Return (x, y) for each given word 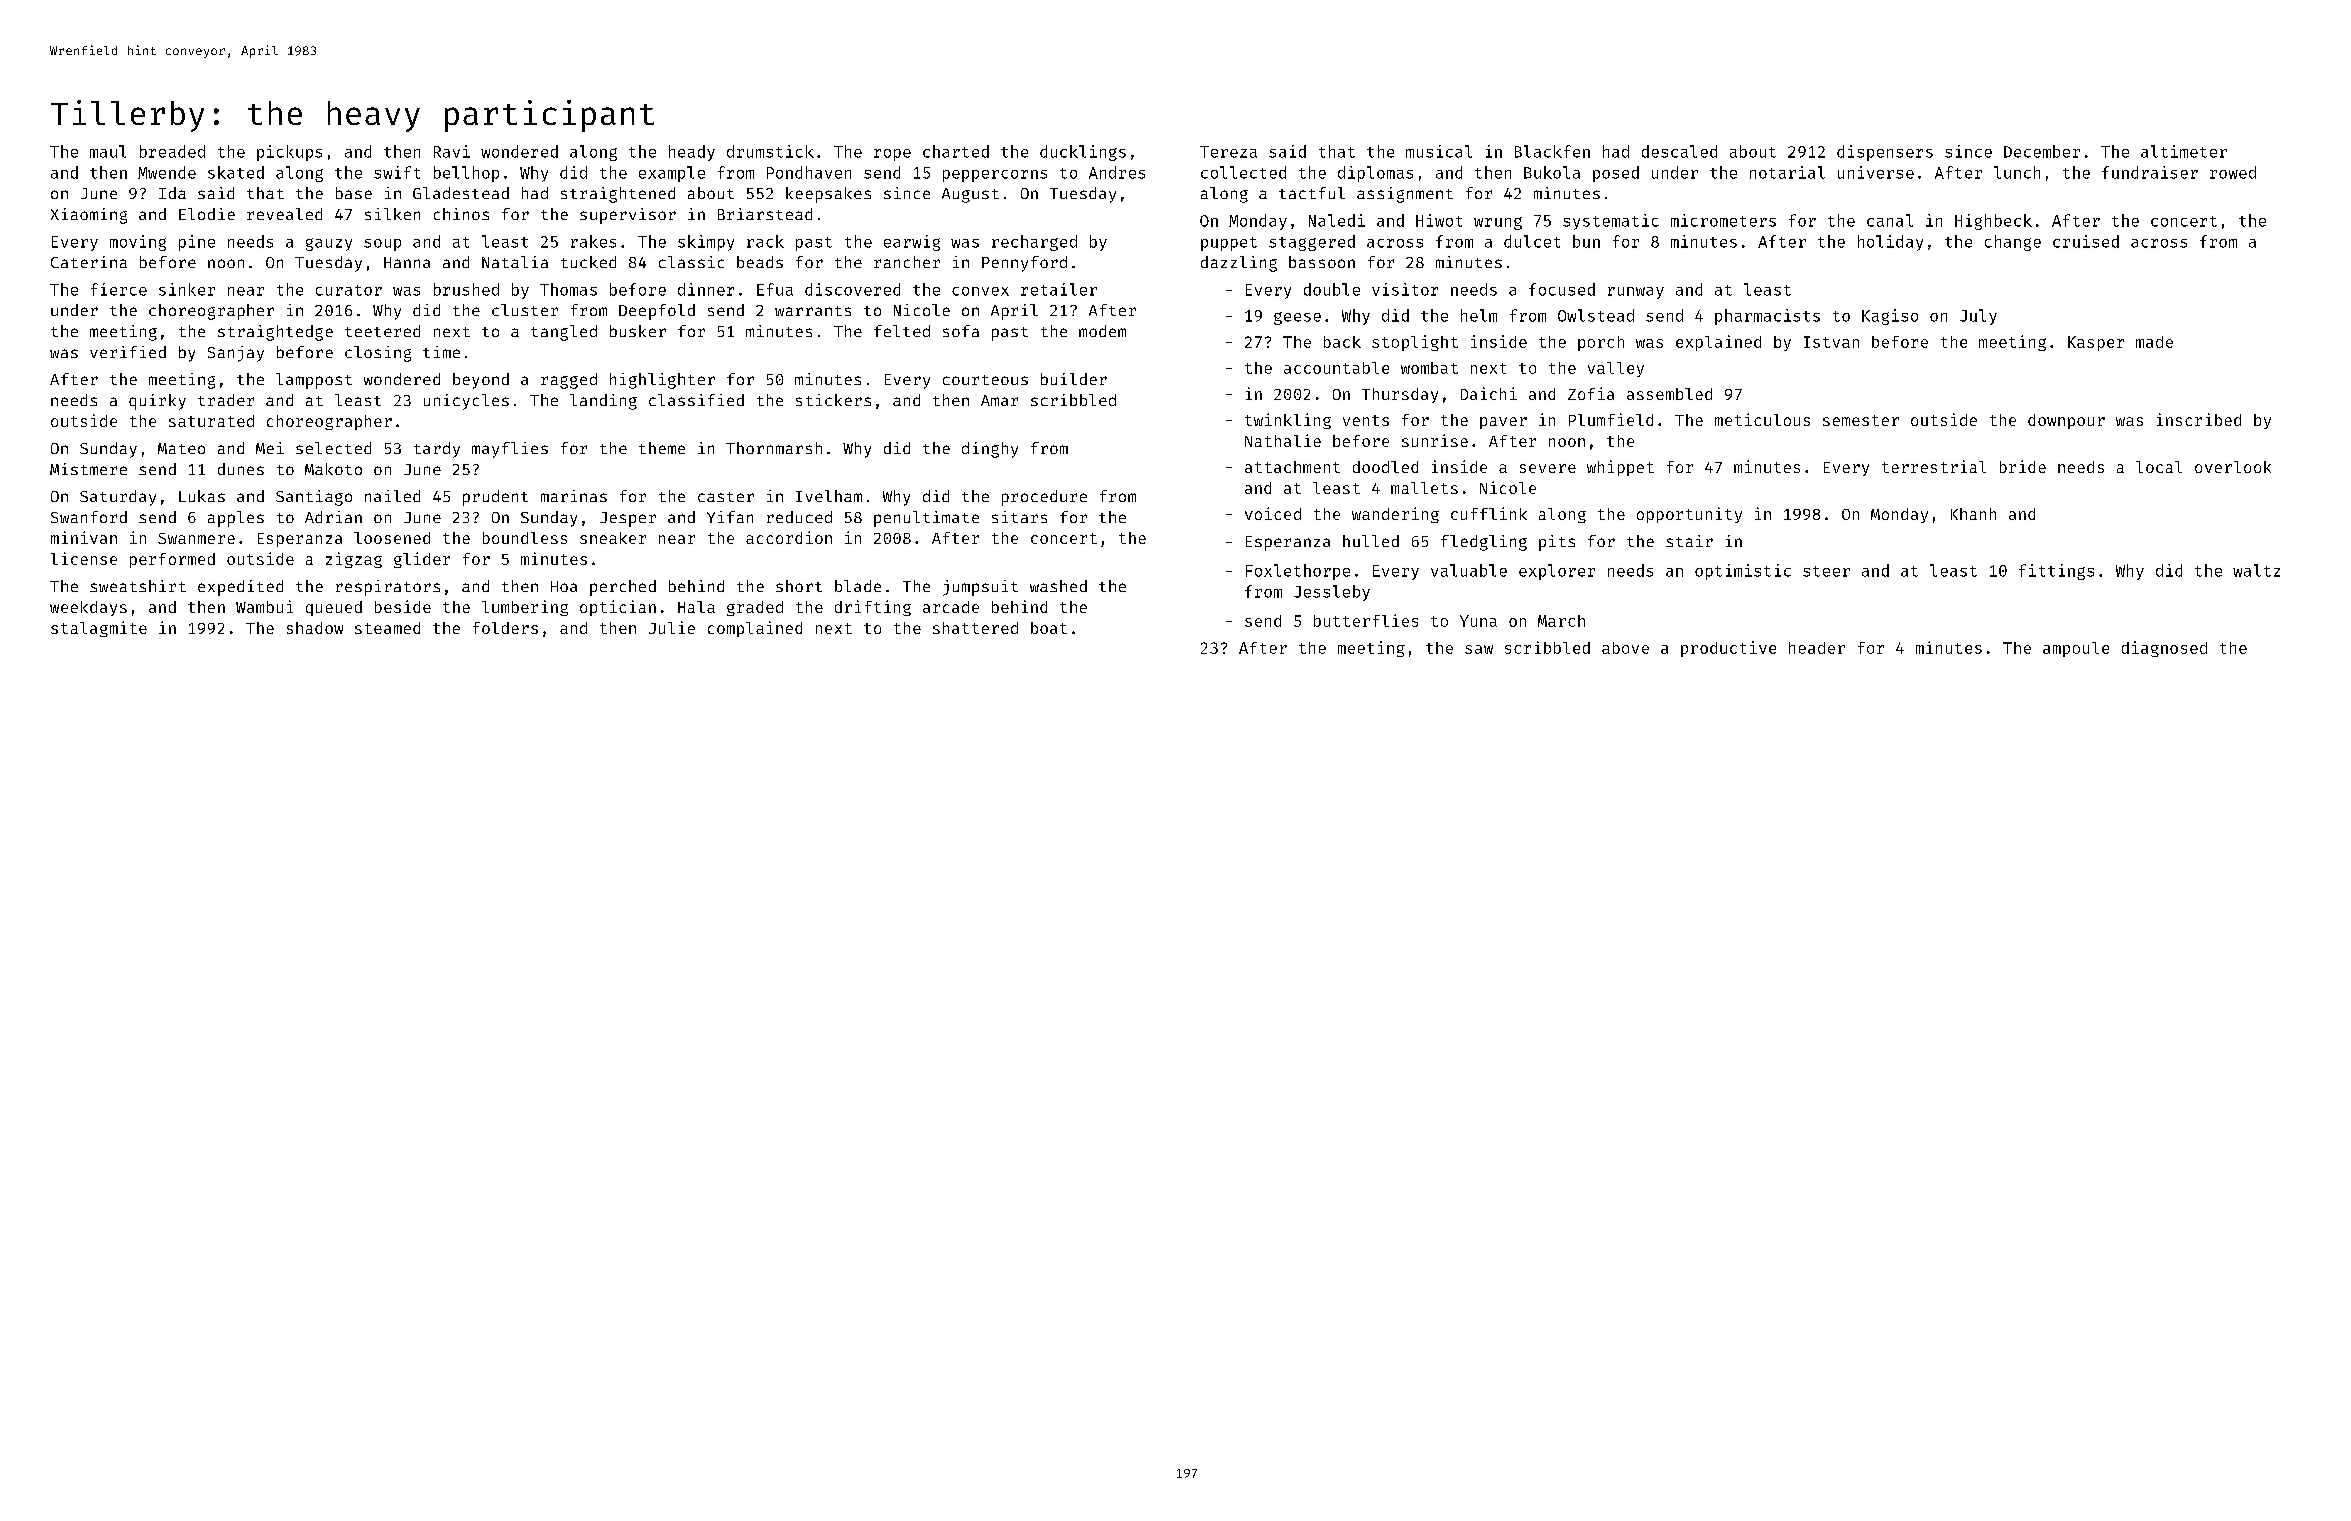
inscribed (2199, 419)
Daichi (1489, 393)
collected (1243, 172)
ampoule (2076, 649)
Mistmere (88, 469)
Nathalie (1283, 440)
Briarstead (765, 214)
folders (505, 628)
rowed (2233, 172)
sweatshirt (138, 586)
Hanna (407, 262)
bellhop (466, 174)
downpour (2066, 421)
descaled (1679, 151)
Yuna (1478, 621)
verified (128, 352)
